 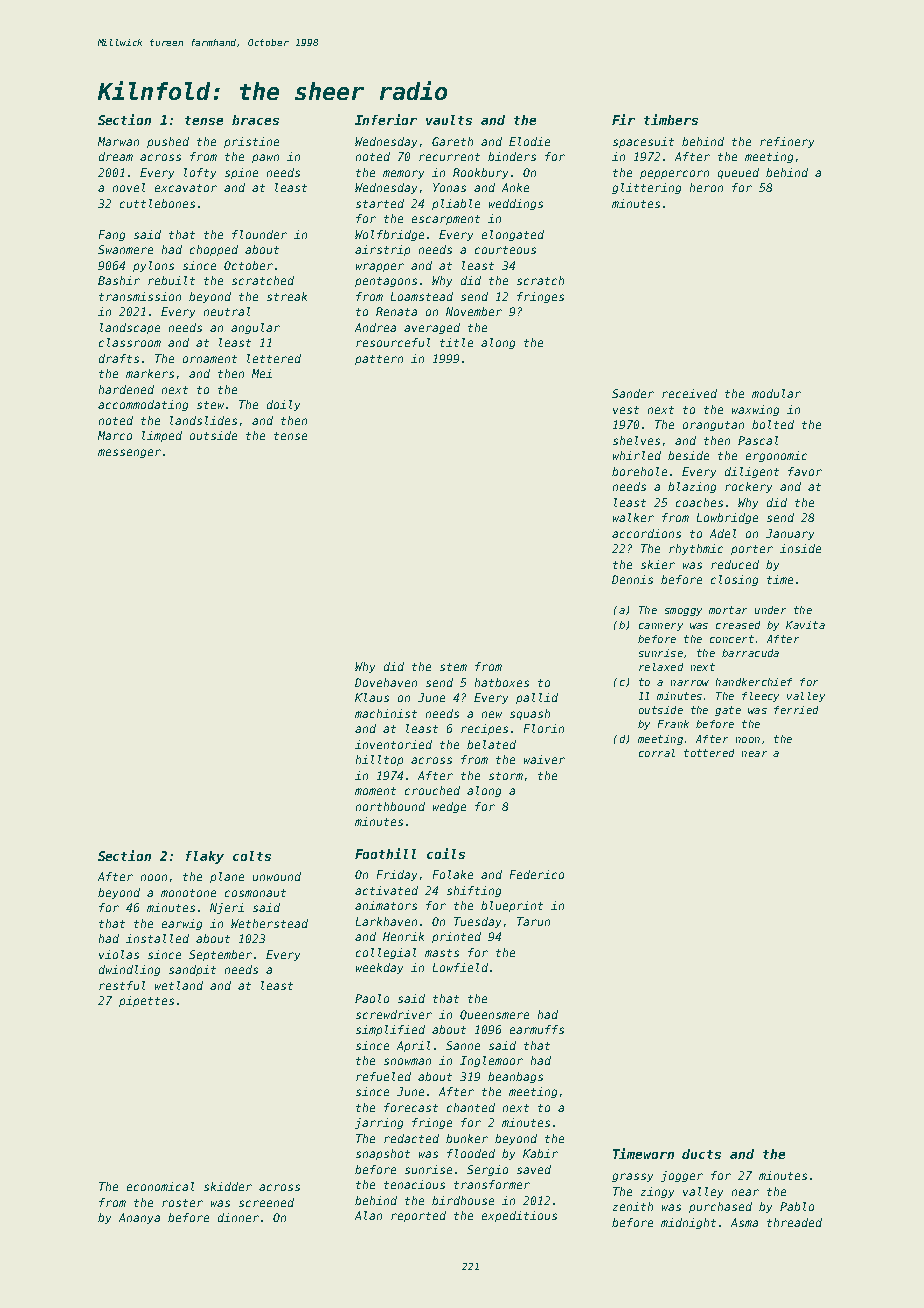 What do you see at coordinates (449, 807) in the page?
I see `wedge` at bounding box center [449, 807].
